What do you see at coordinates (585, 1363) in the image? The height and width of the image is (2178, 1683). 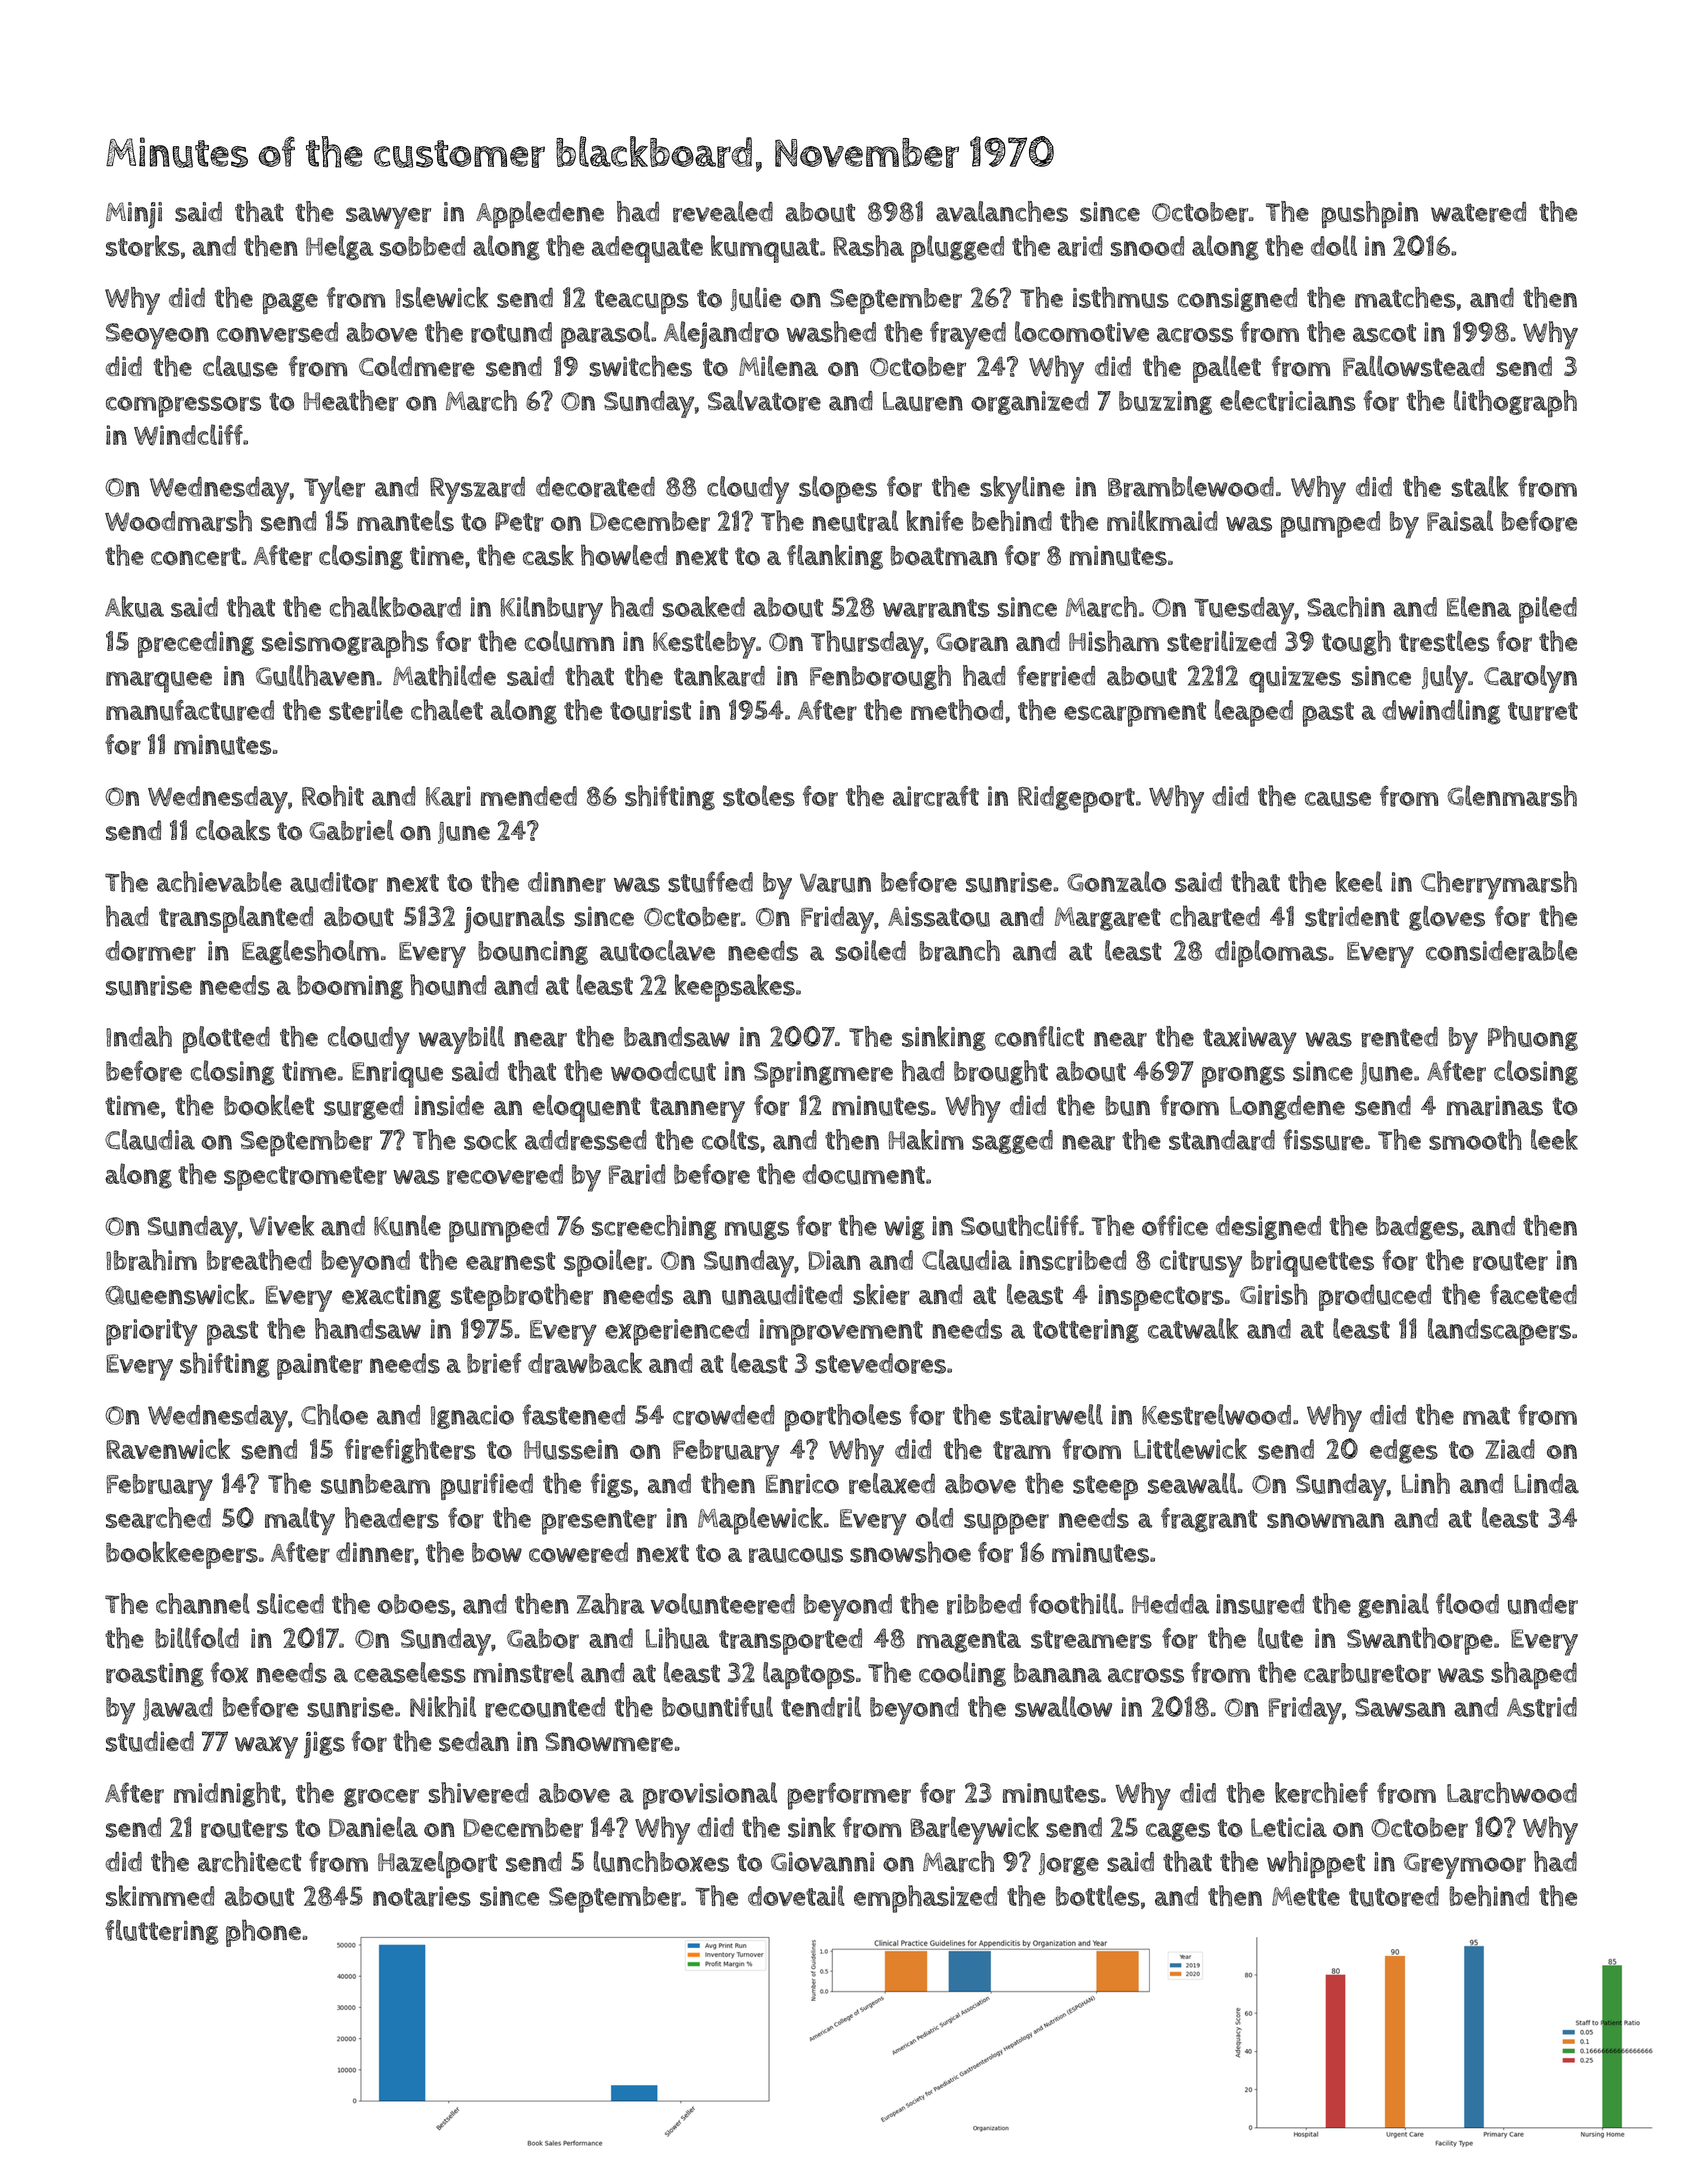 I see `drawback` at bounding box center [585, 1363].
